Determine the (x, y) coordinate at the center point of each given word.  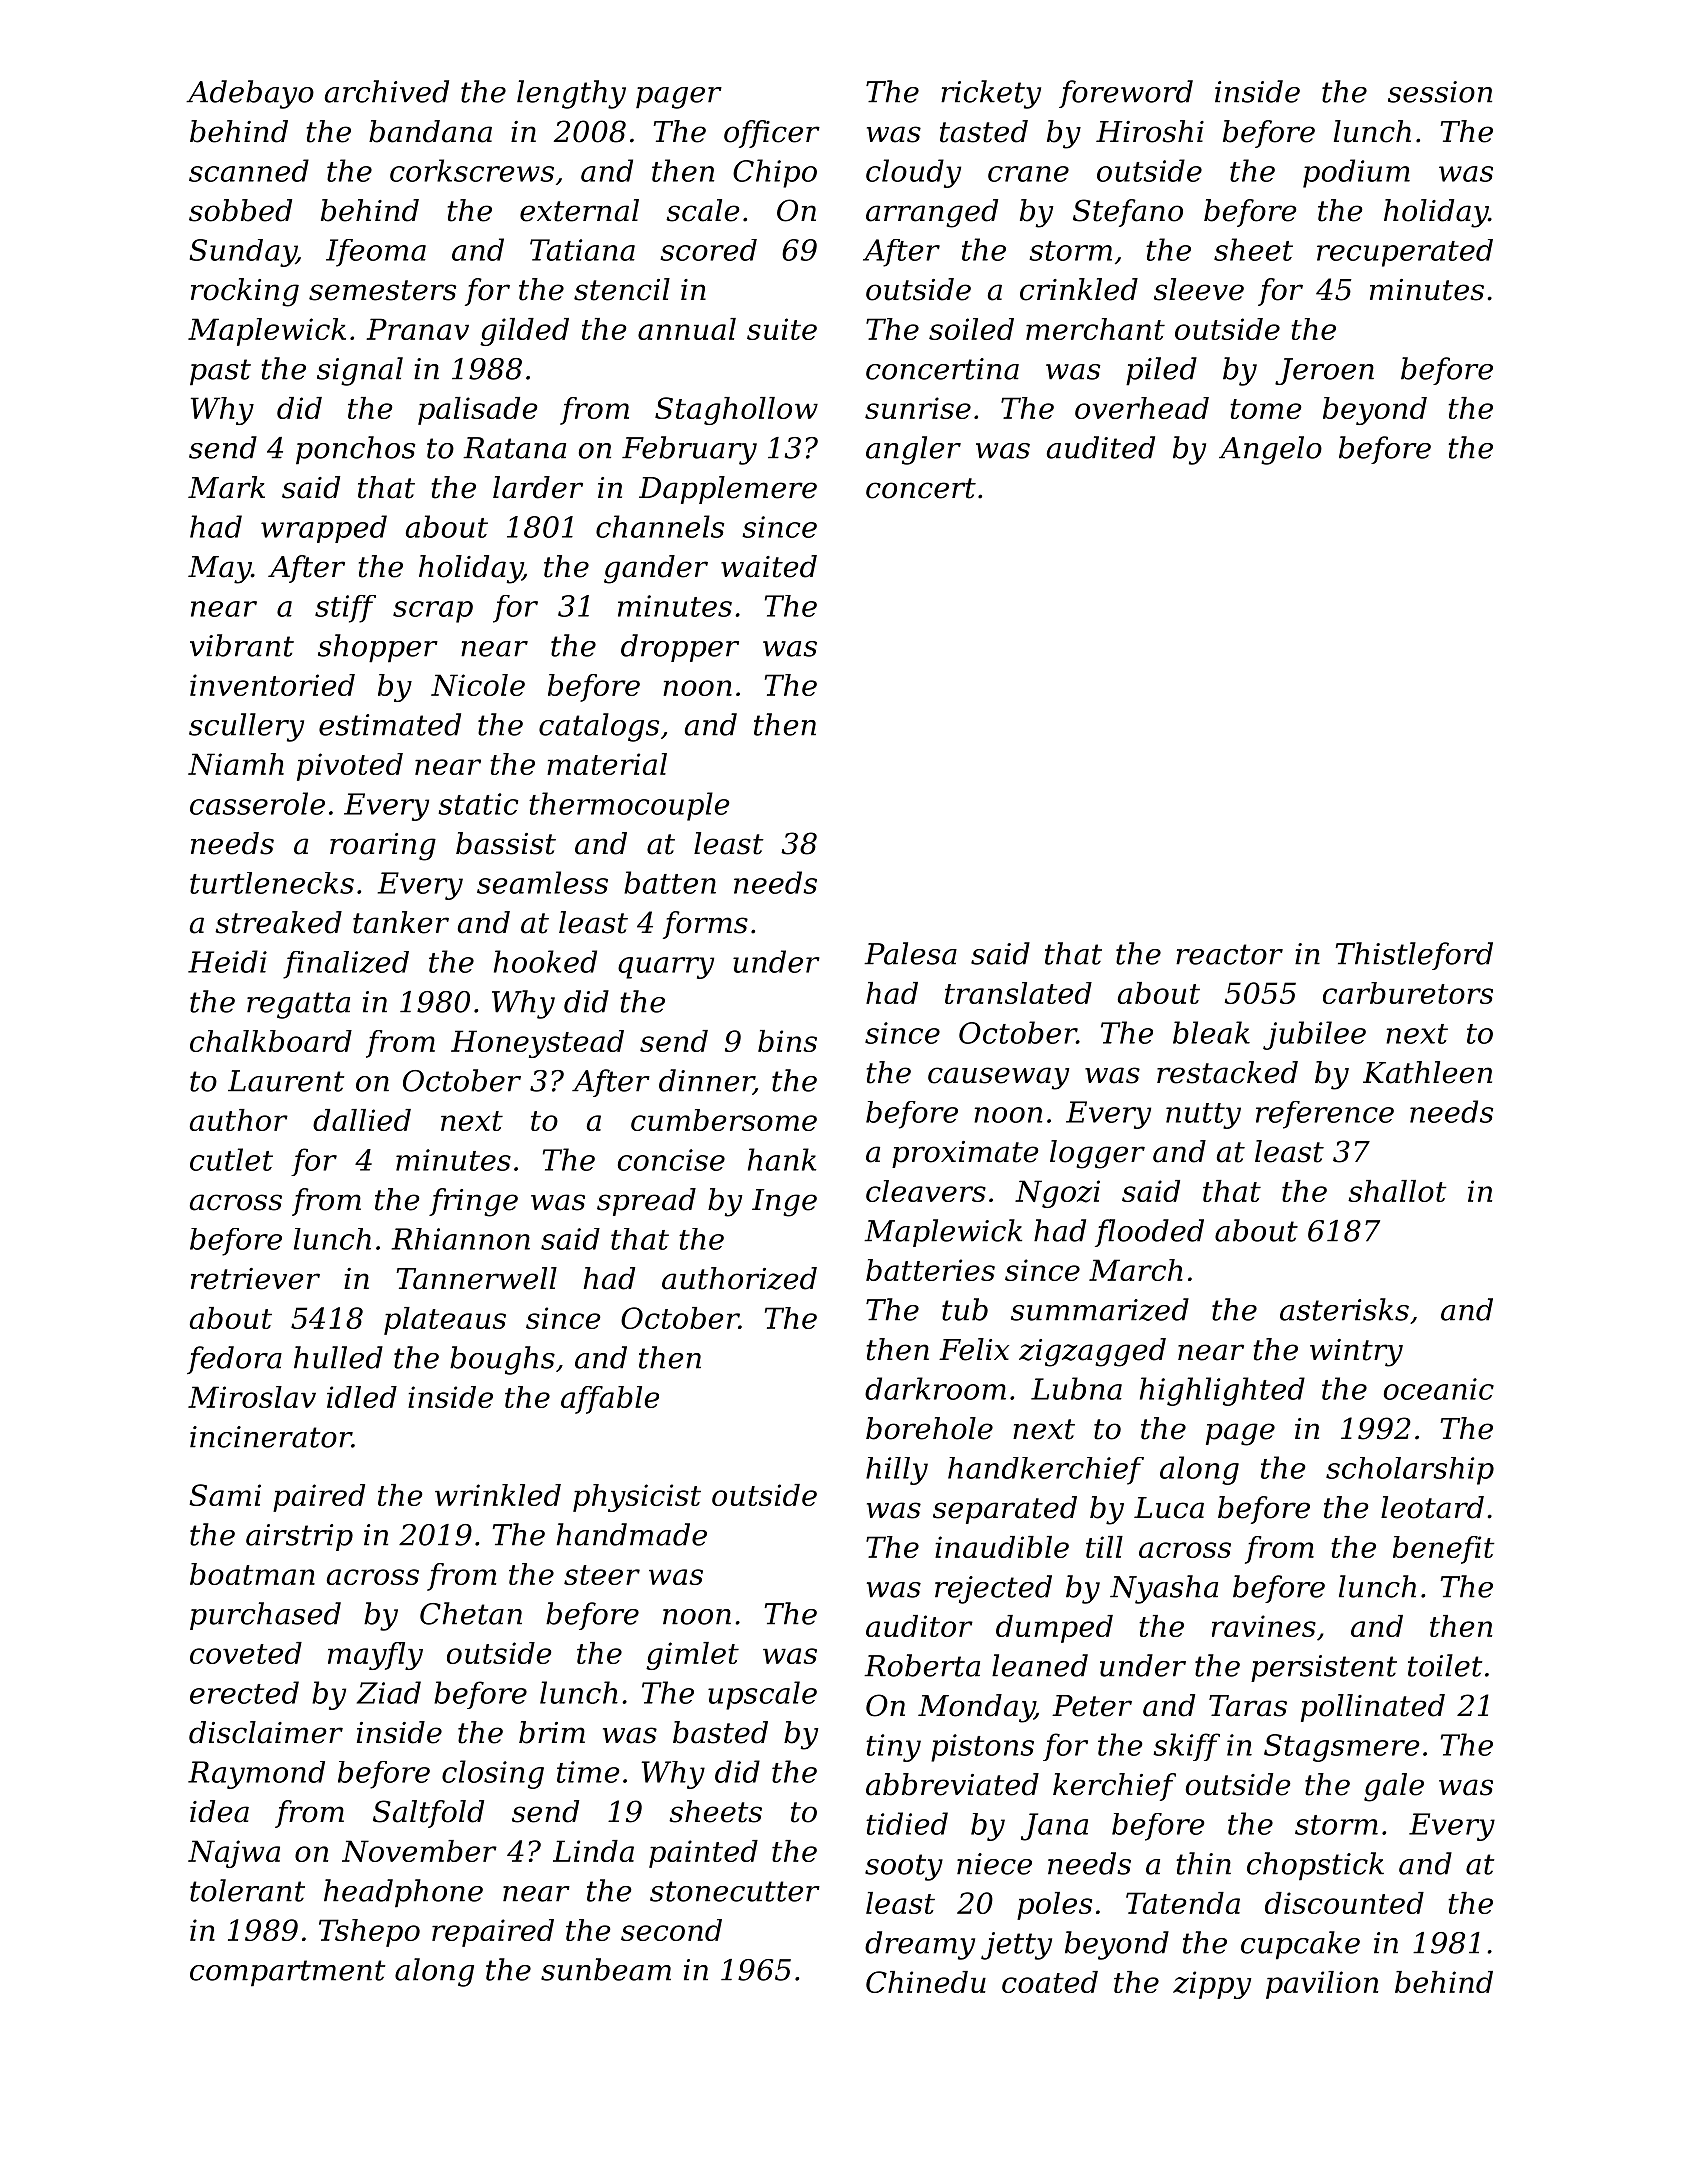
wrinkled (498, 1495)
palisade (478, 411)
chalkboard (271, 1041)
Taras (1248, 1706)
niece (994, 1864)
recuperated (1405, 253)
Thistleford (1414, 956)
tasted (984, 131)
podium (1356, 173)
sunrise (918, 408)
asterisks (1344, 1309)
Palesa (910, 953)
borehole (929, 1428)
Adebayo (250, 94)
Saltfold (428, 1814)
